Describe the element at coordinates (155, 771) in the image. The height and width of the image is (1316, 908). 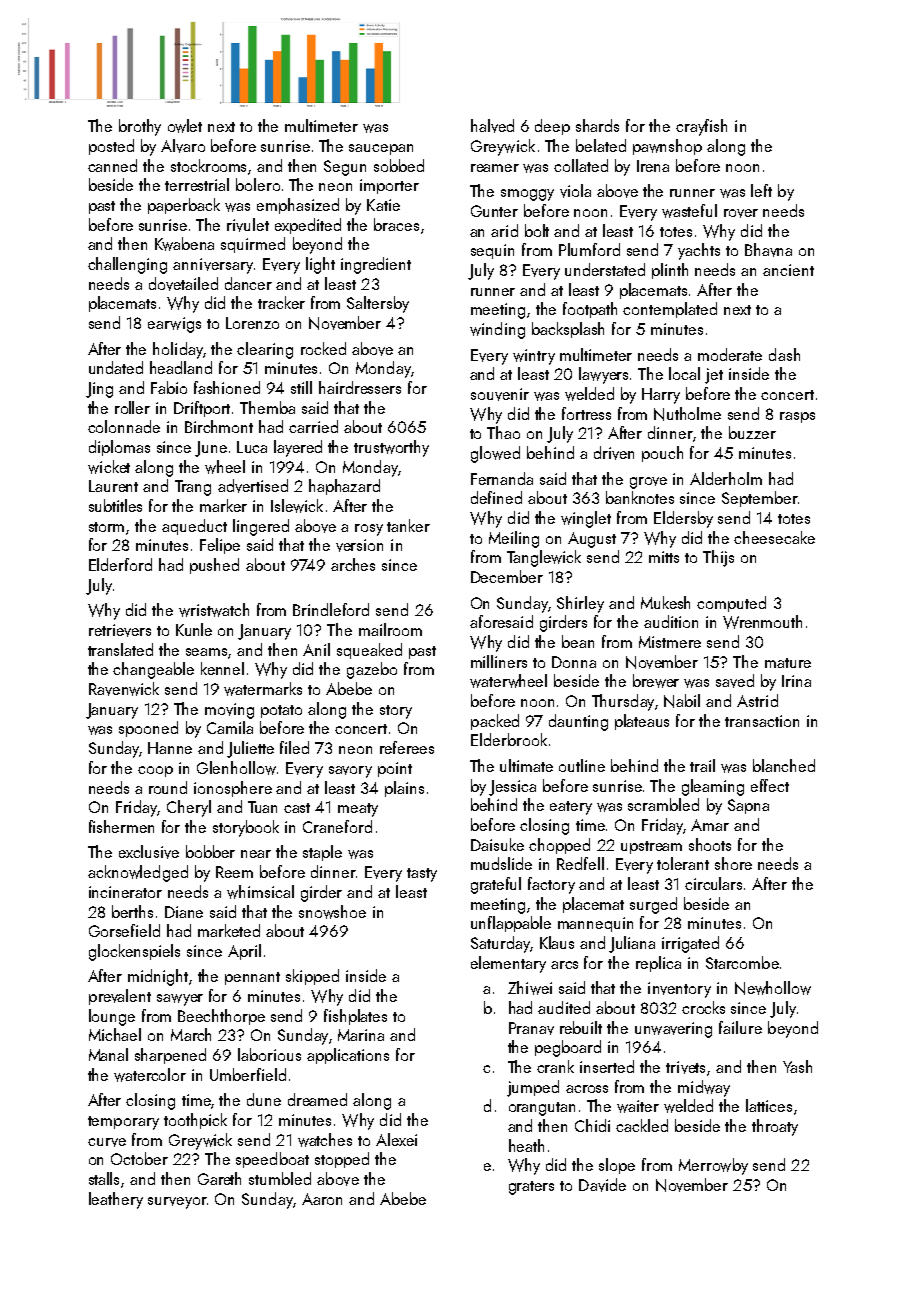
I see `coop` at that location.
